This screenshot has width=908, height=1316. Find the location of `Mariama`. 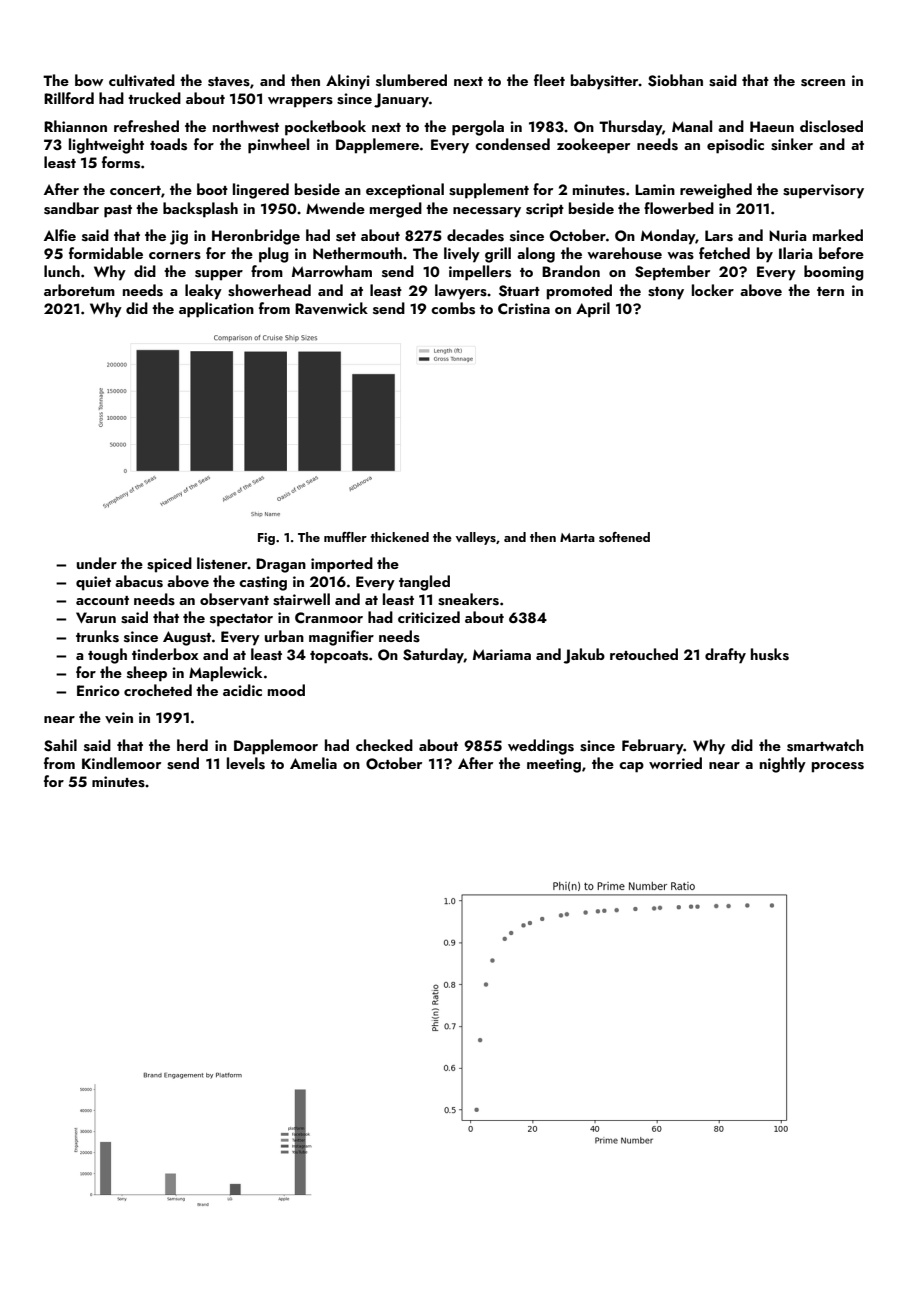

Mariama is located at coordinates (502, 654).
